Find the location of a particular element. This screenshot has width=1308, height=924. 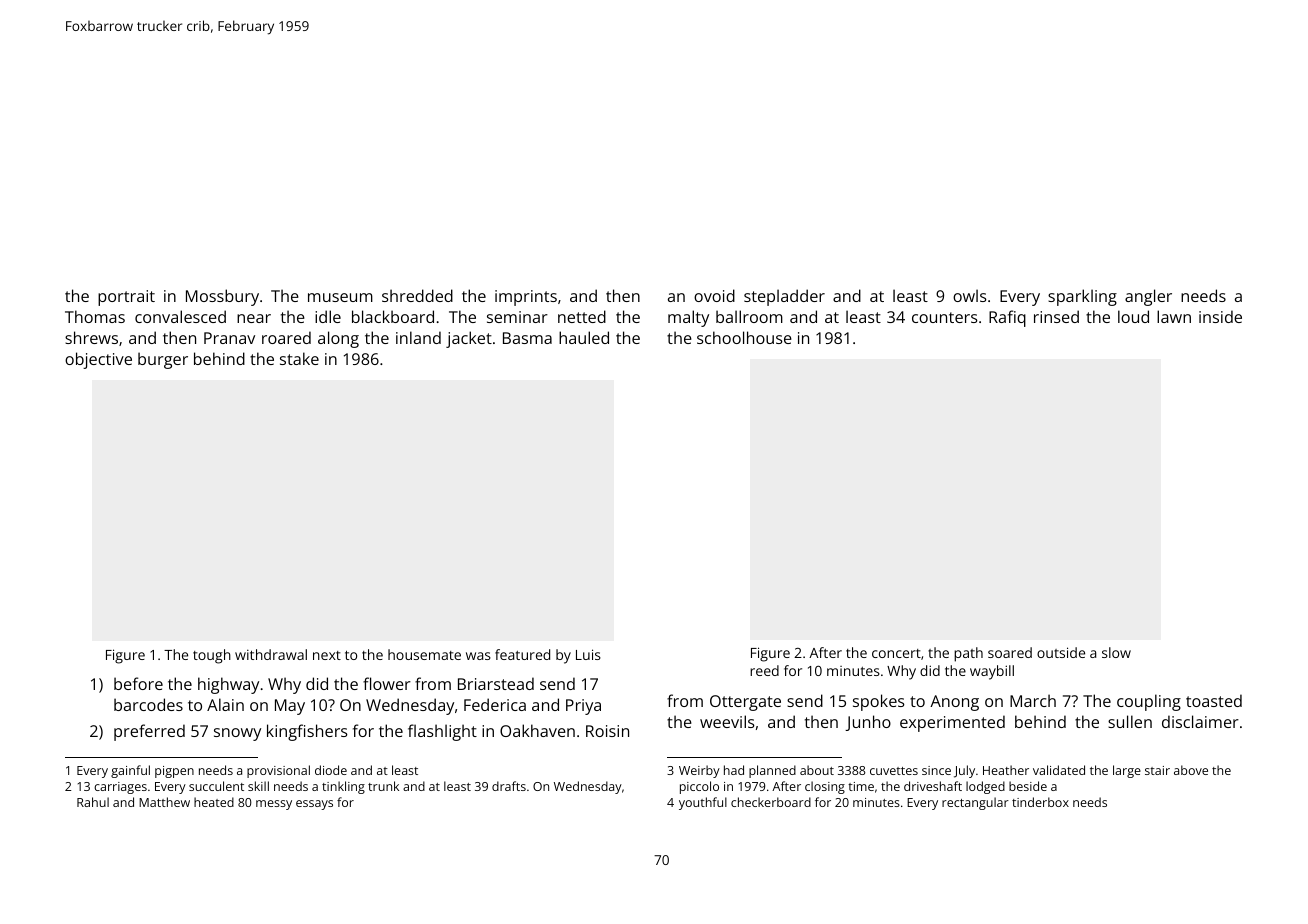

large is located at coordinates (1127, 771).
